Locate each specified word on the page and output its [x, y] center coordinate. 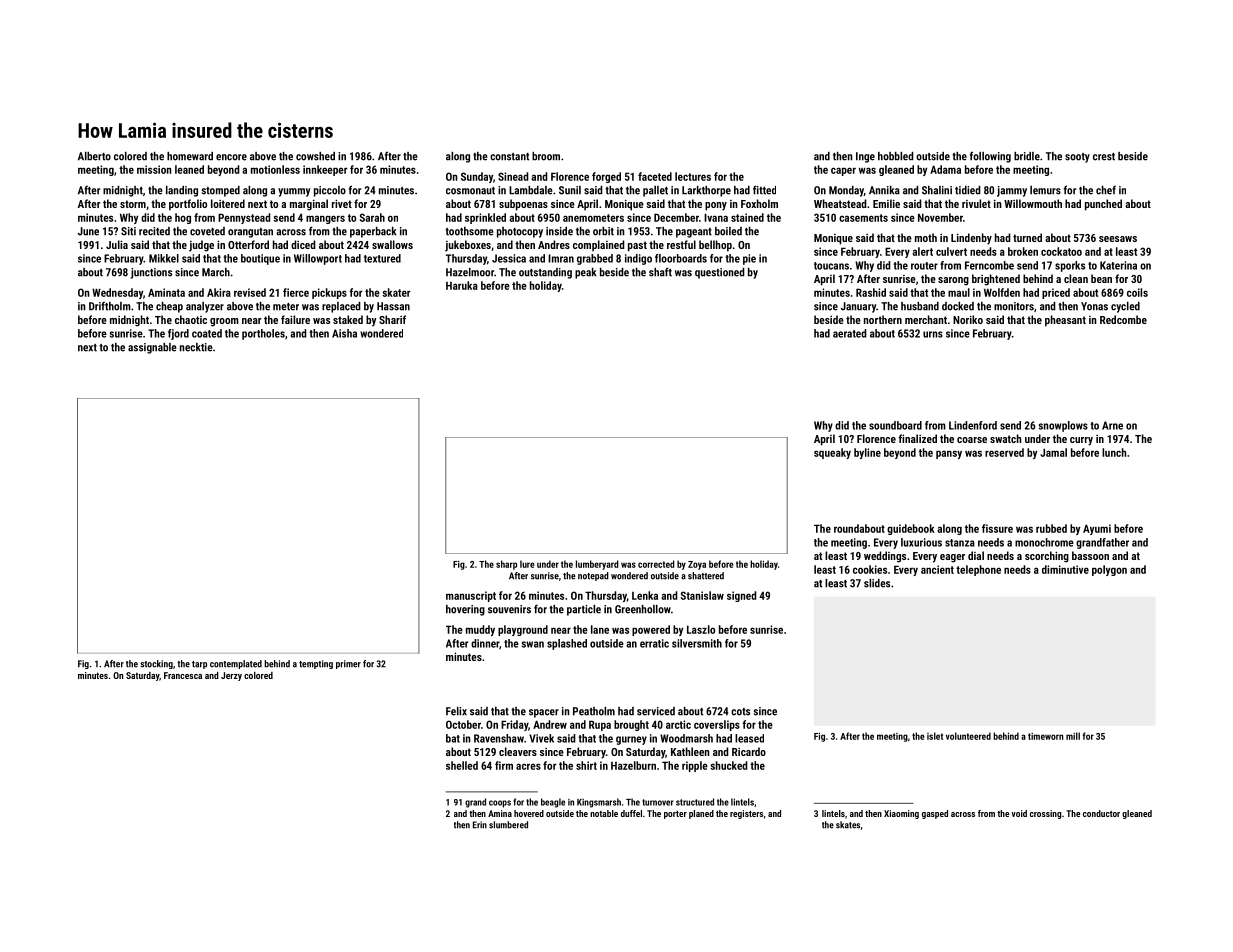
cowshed [315, 156]
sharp [506, 565]
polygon [1109, 570]
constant [509, 157]
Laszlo [701, 629]
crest [1104, 157]
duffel [631, 813]
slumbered [508, 825]
